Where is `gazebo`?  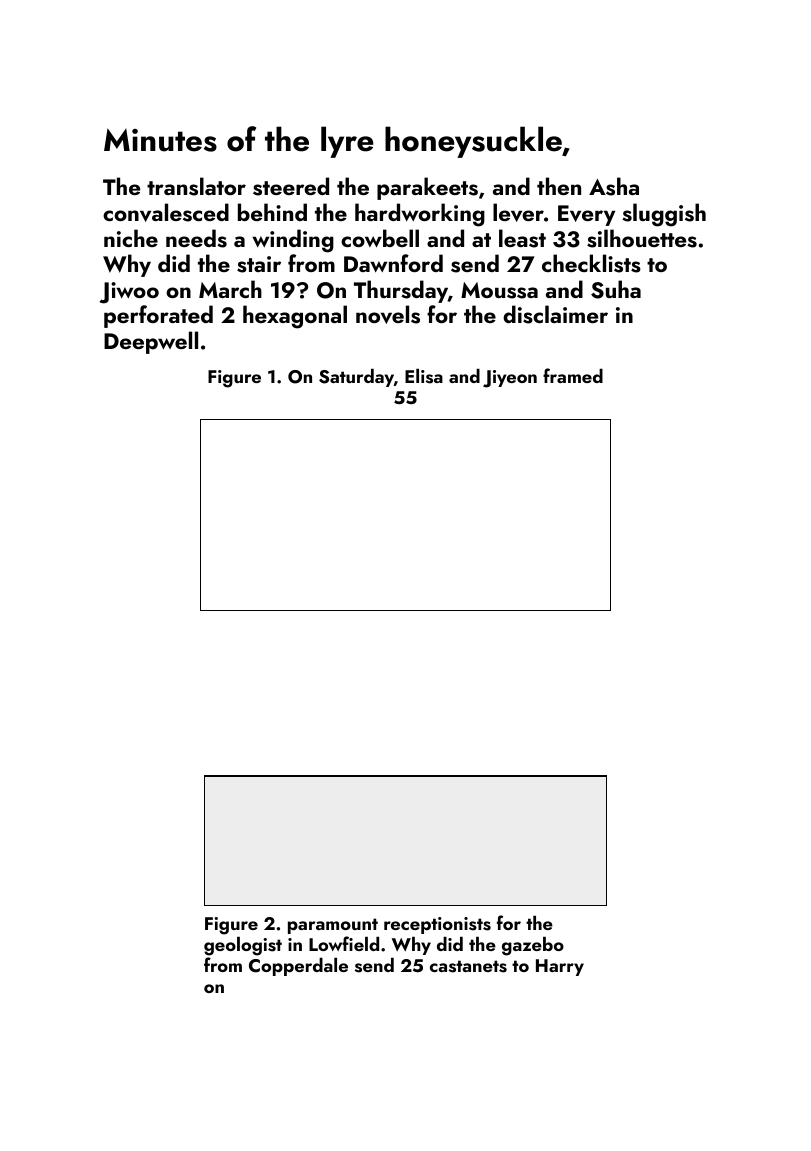
gazebo is located at coordinates (533, 946).
